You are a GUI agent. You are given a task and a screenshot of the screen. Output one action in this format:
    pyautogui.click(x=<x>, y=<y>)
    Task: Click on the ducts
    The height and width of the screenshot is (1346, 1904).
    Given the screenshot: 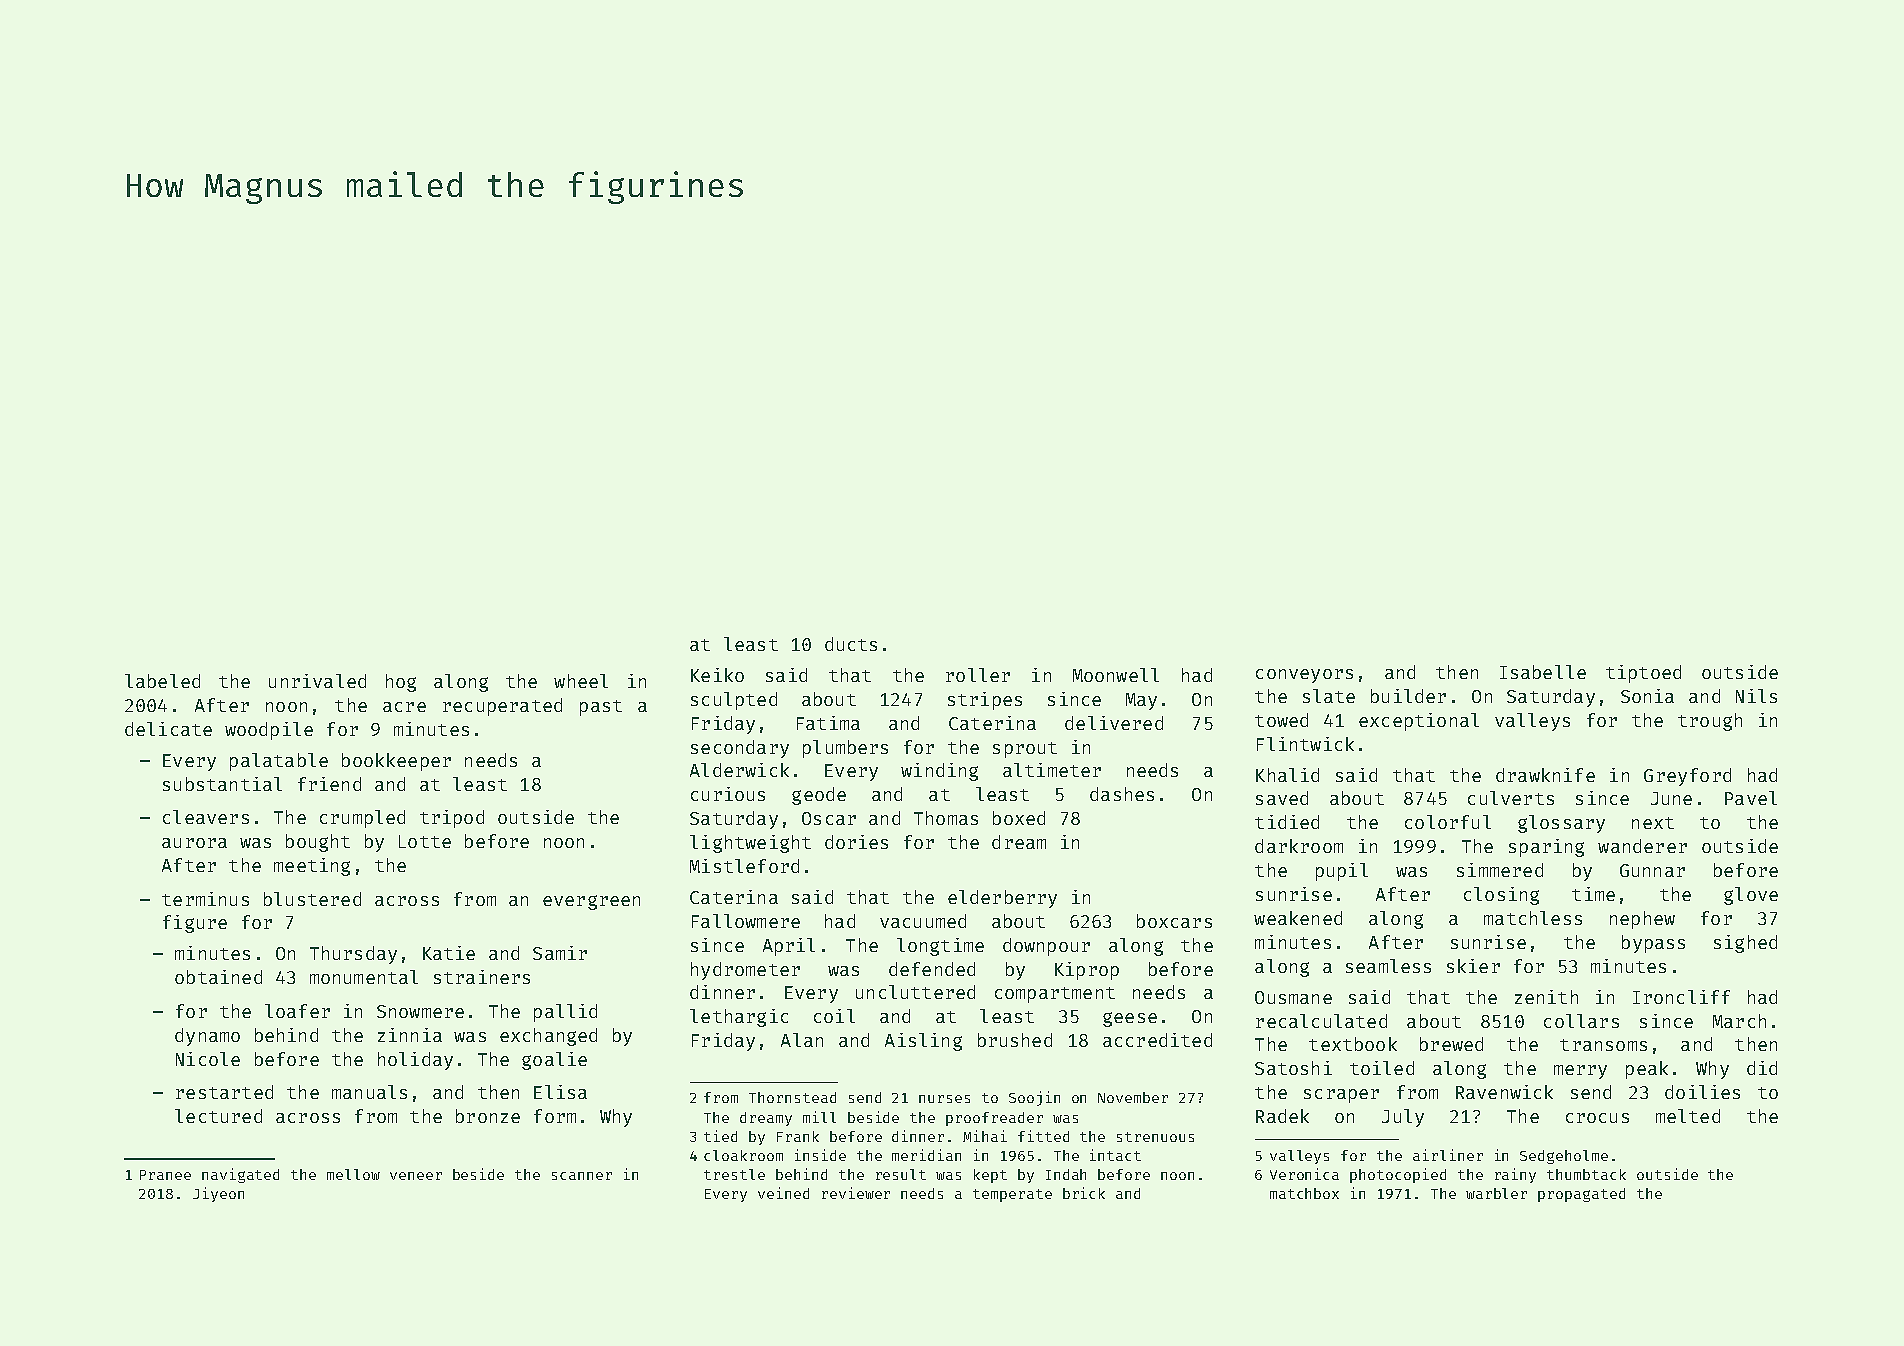 What is the action you would take?
    pyautogui.click(x=851, y=644)
